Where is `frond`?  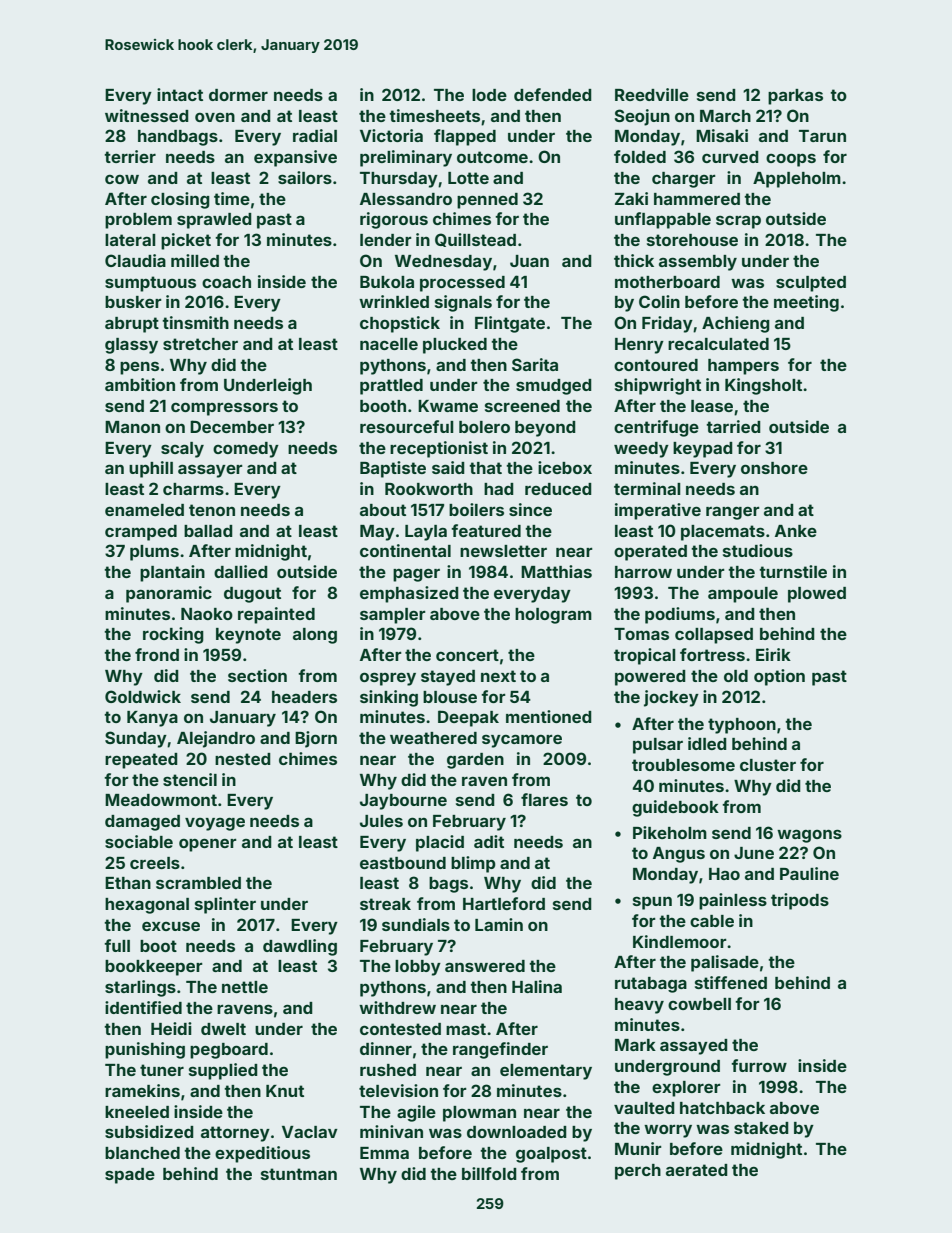
frond is located at coordinates (157, 654).
